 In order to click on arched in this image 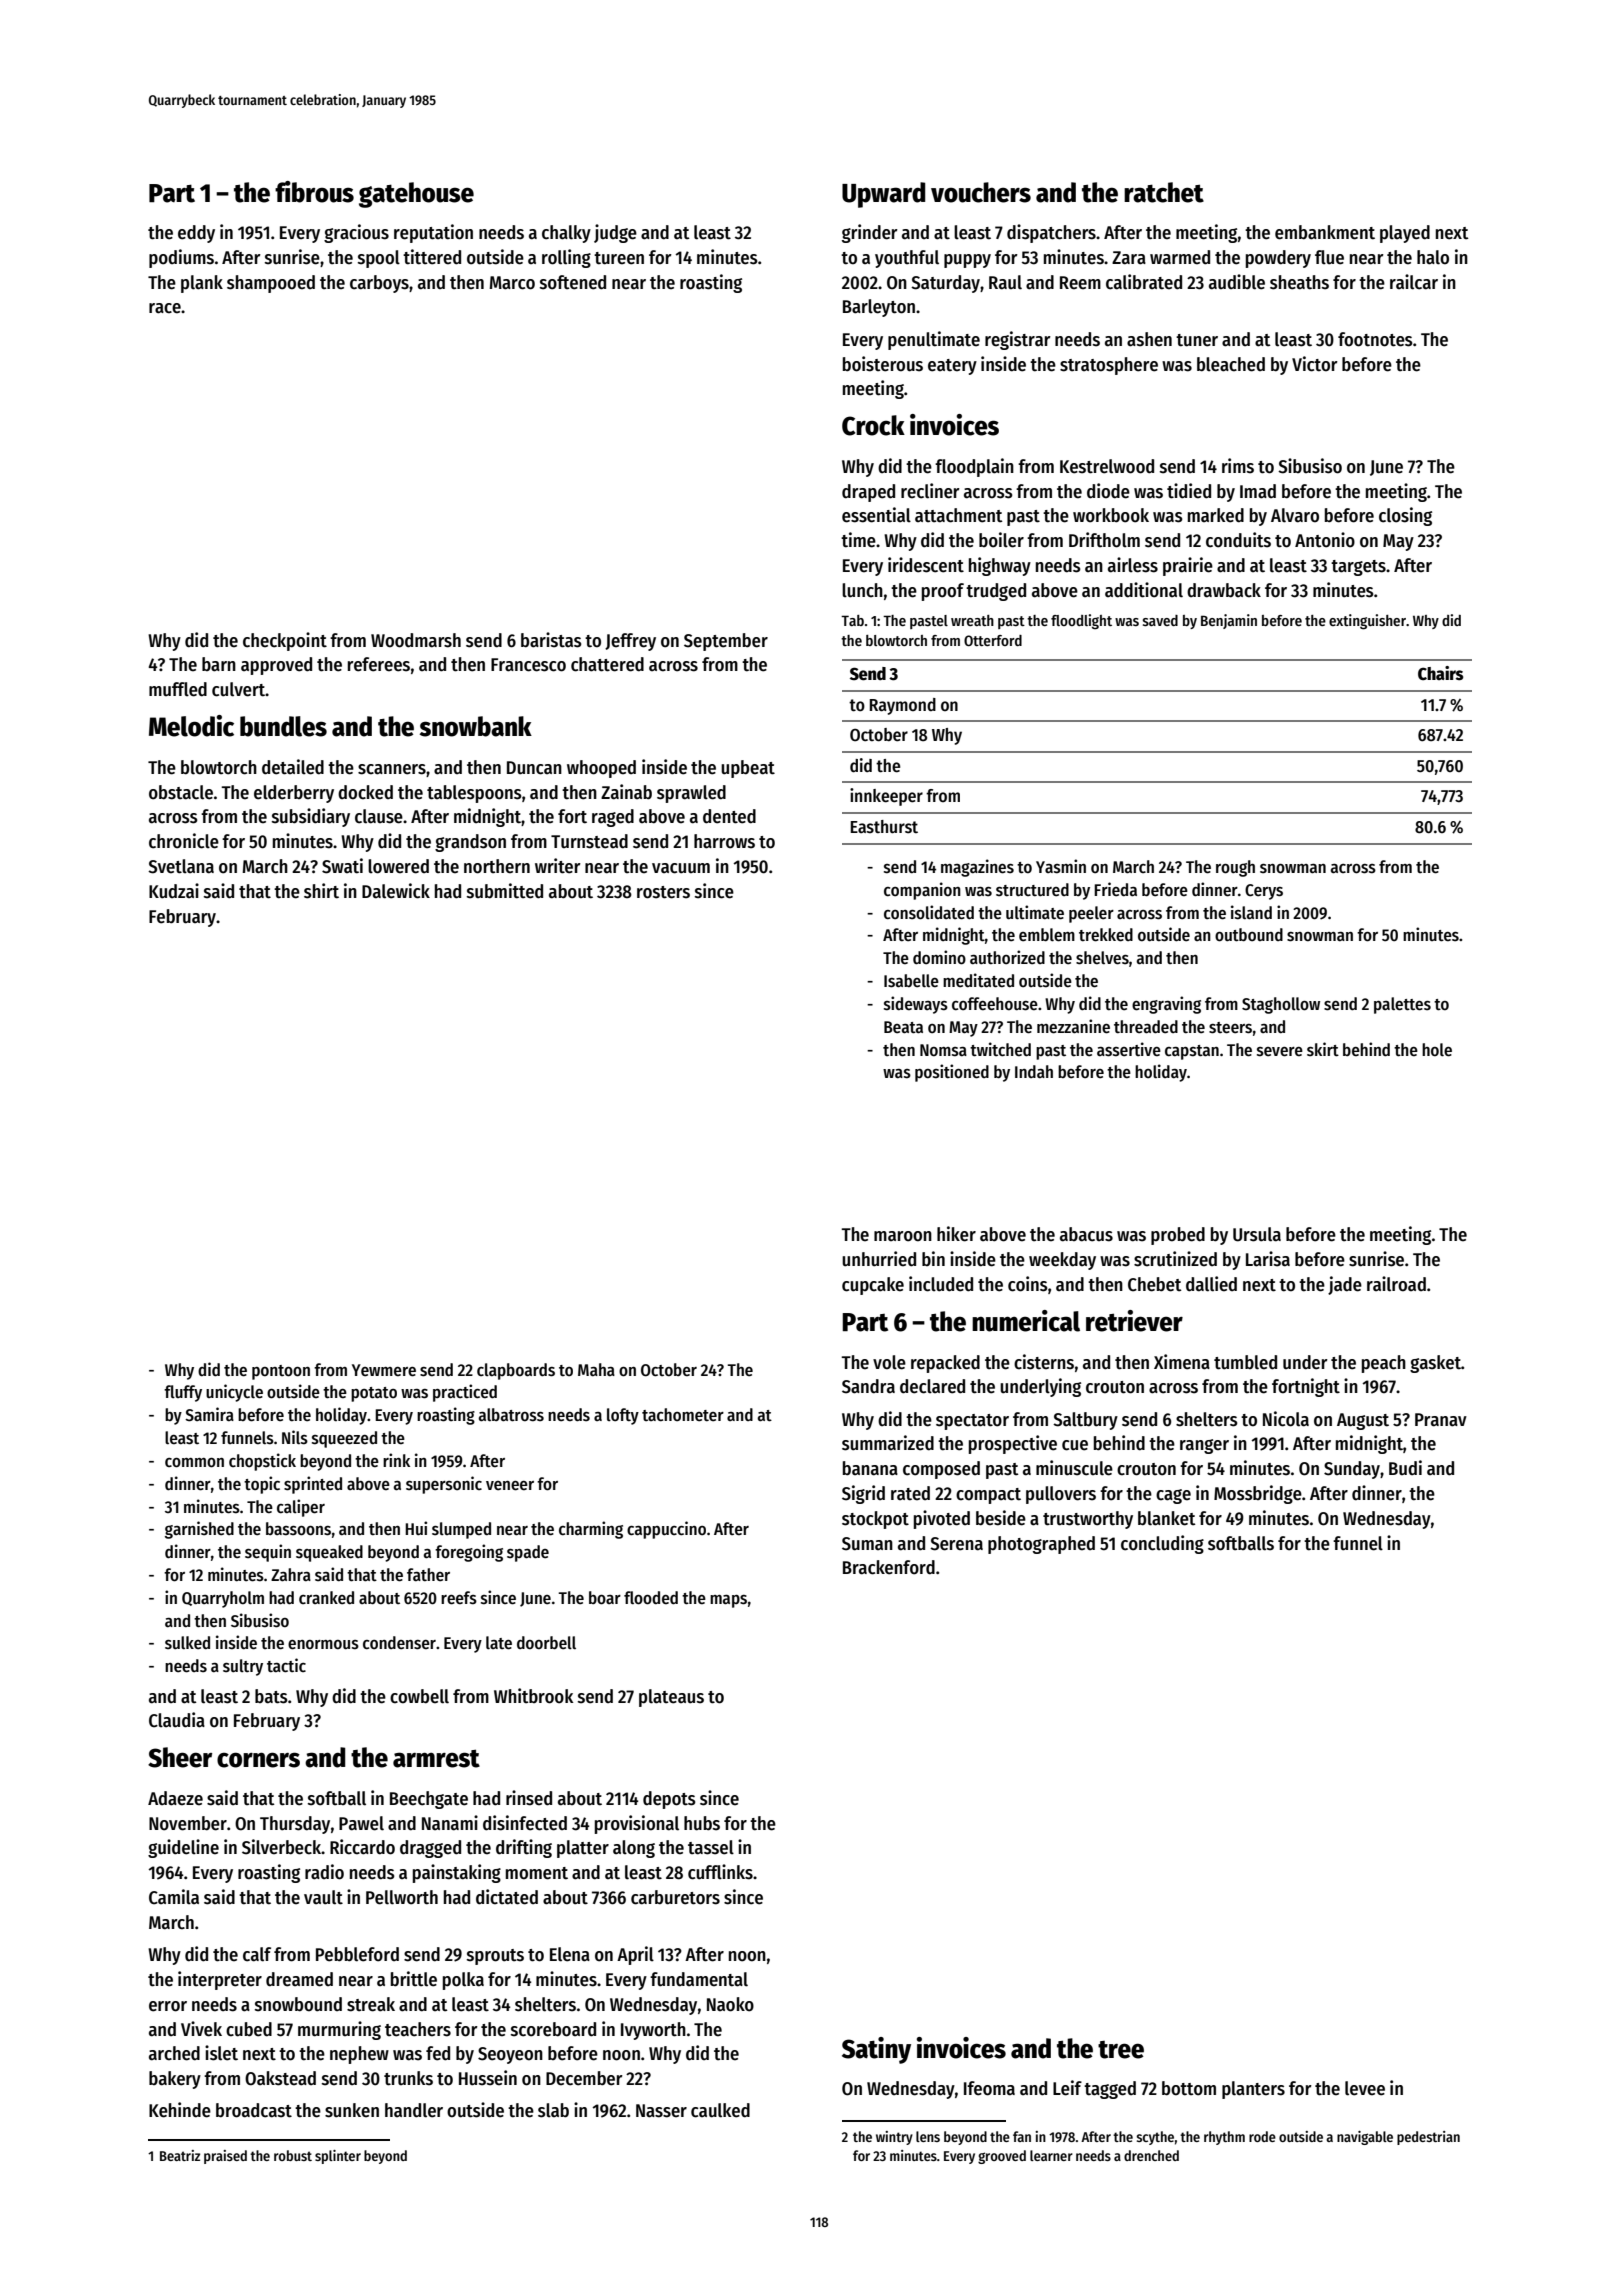, I will do `click(174, 2053)`.
